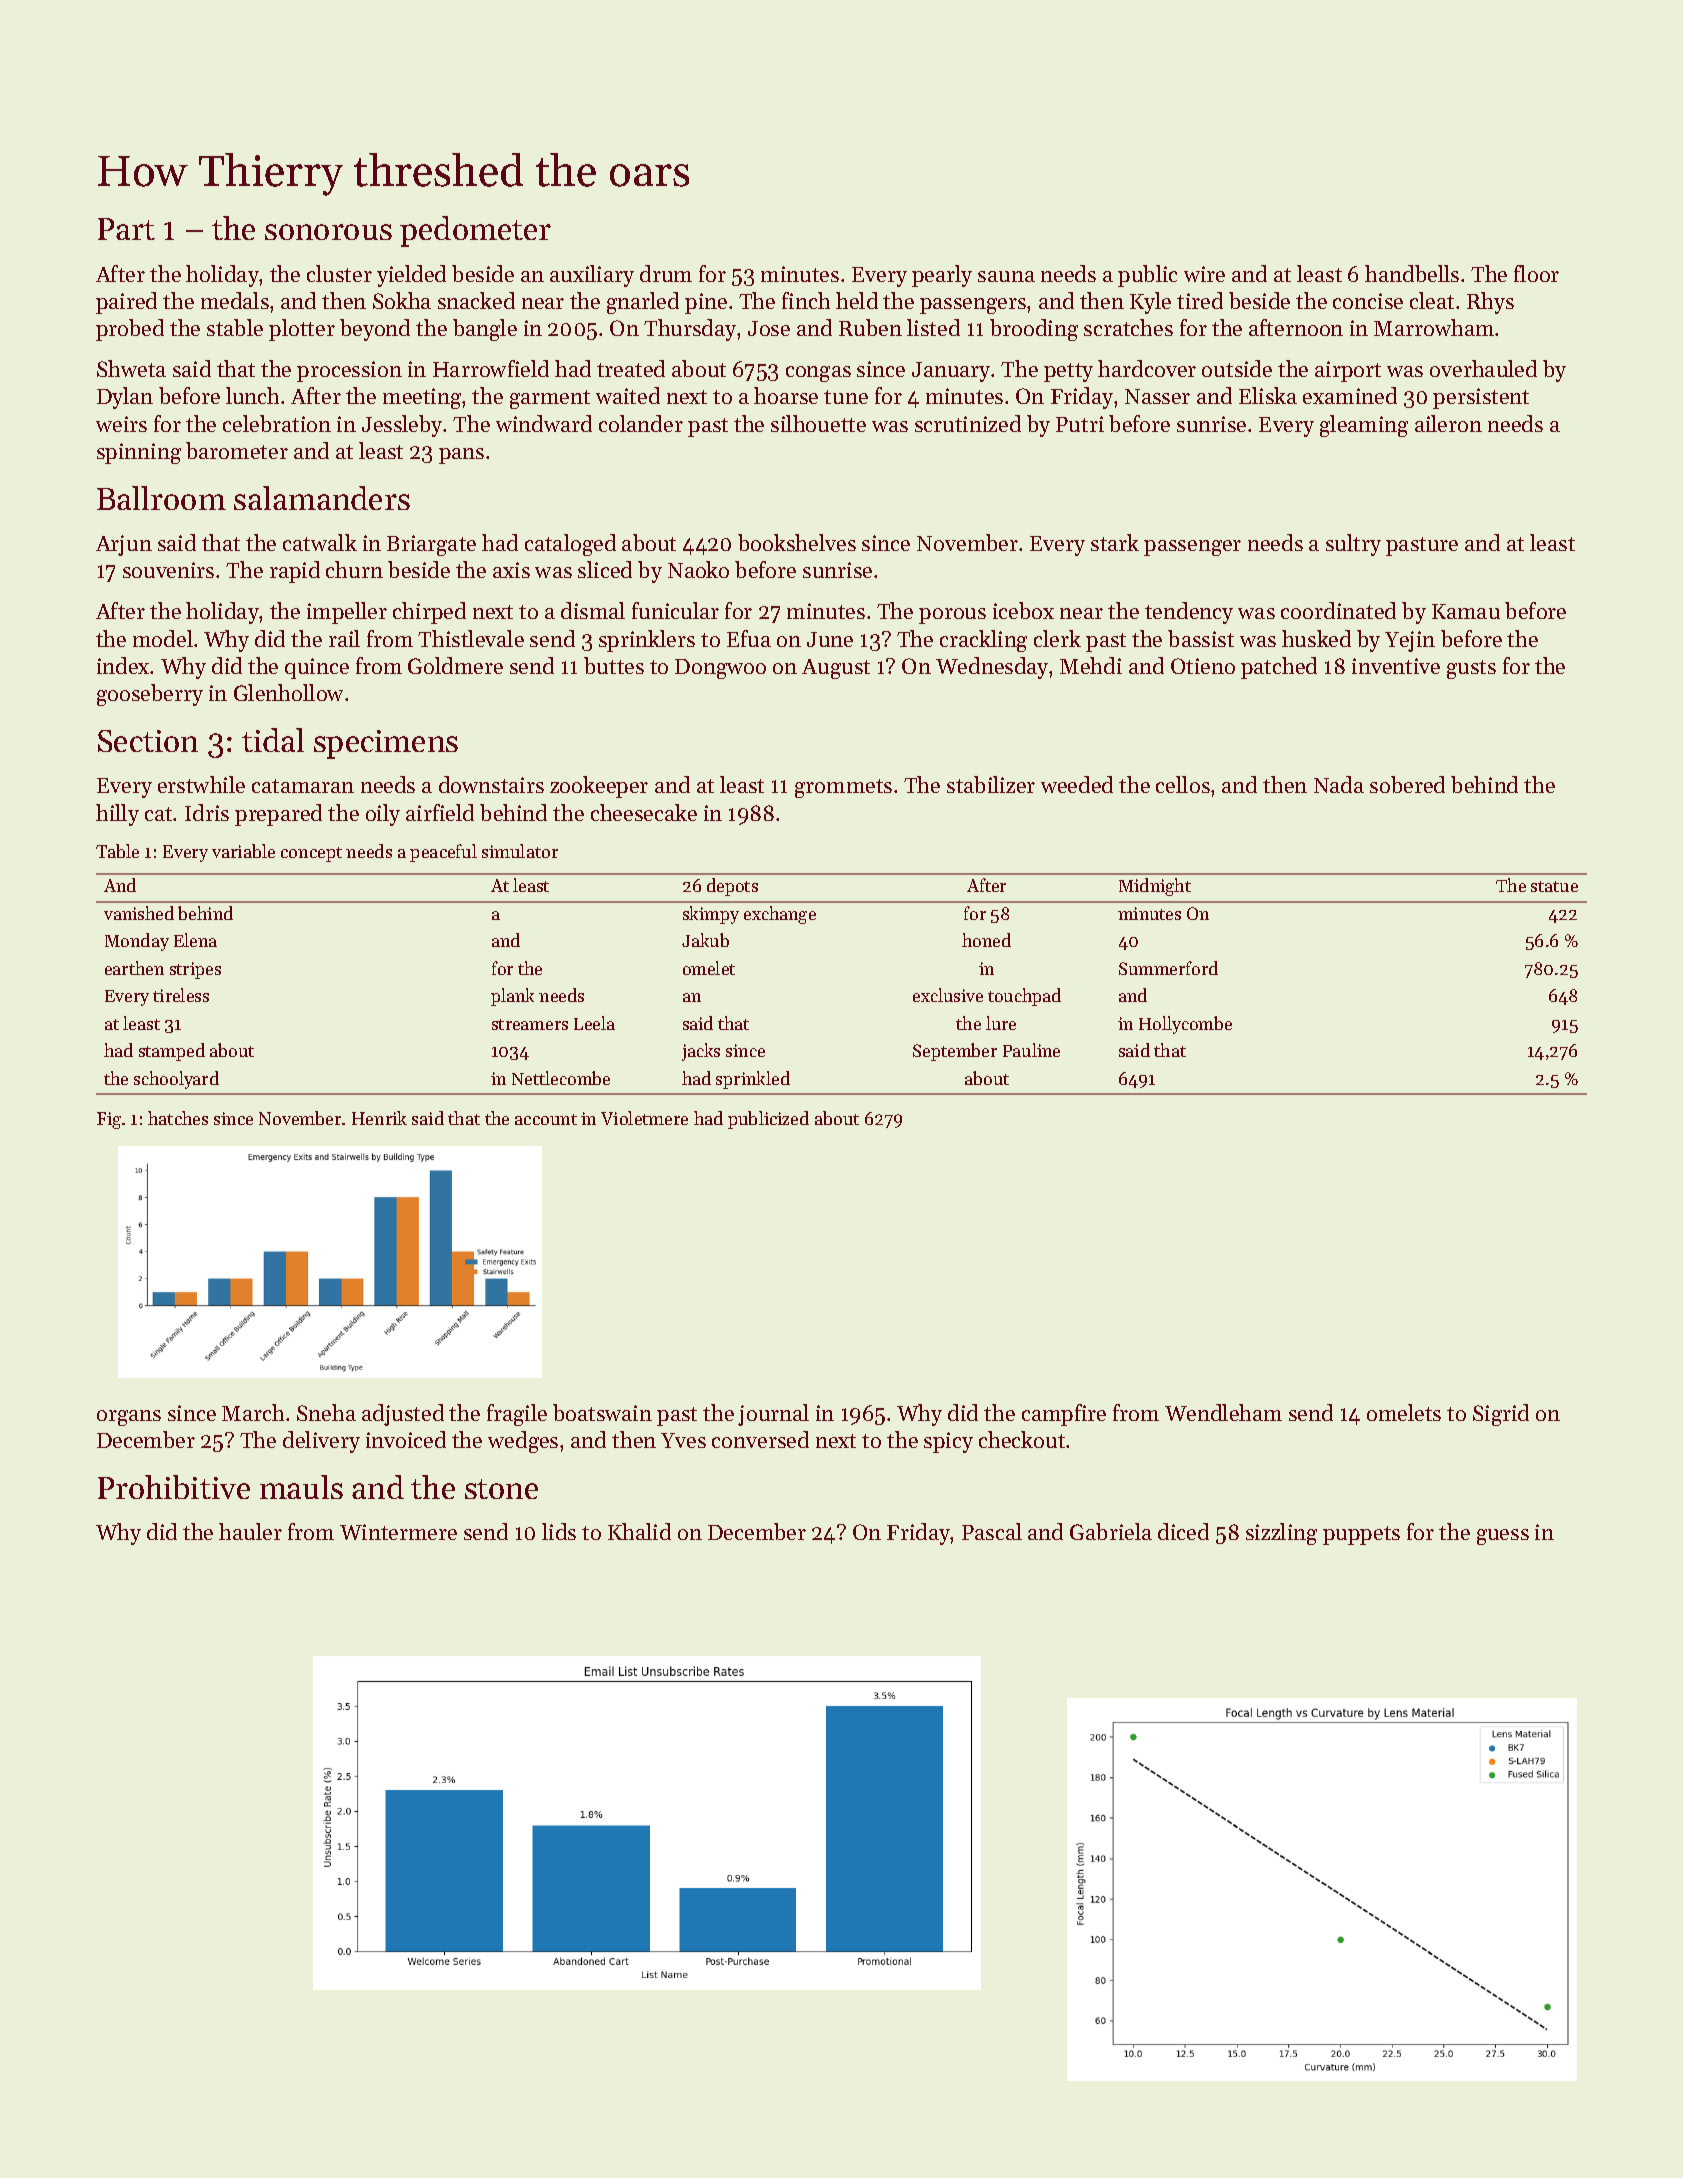 This screenshot has height=2178, width=1683. I want to click on hilly, so click(117, 815).
